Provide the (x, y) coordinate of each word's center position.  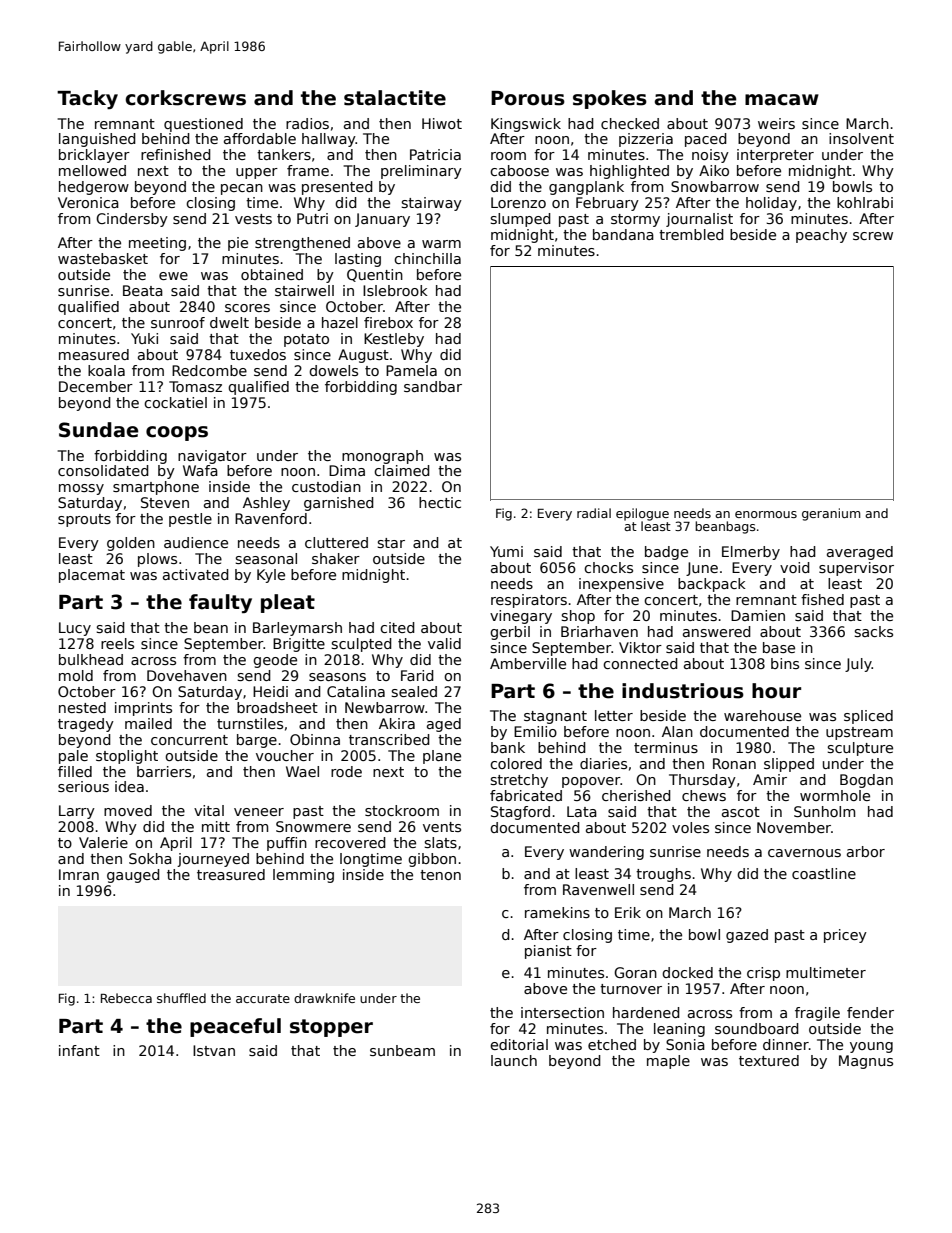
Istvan (214, 1050)
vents (442, 827)
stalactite (395, 98)
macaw (782, 100)
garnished (339, 504)
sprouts (84, 520)
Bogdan (866, 781)
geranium (831, 514)
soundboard (757, 1028)
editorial (519, 1044)
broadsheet (277, 707)
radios (307, 123)
